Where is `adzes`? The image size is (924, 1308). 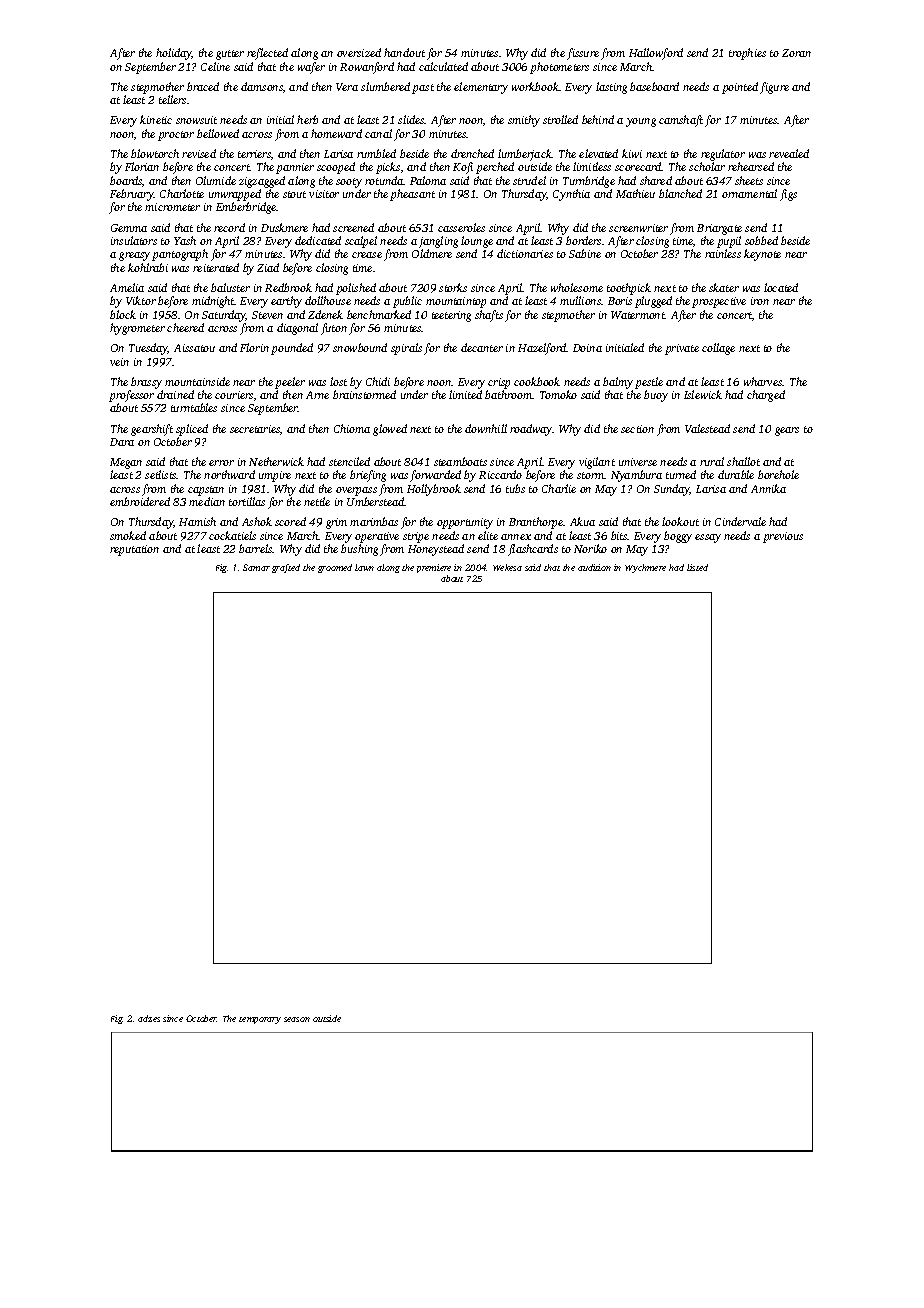
adzes is located at coordinates (149, 1018).
